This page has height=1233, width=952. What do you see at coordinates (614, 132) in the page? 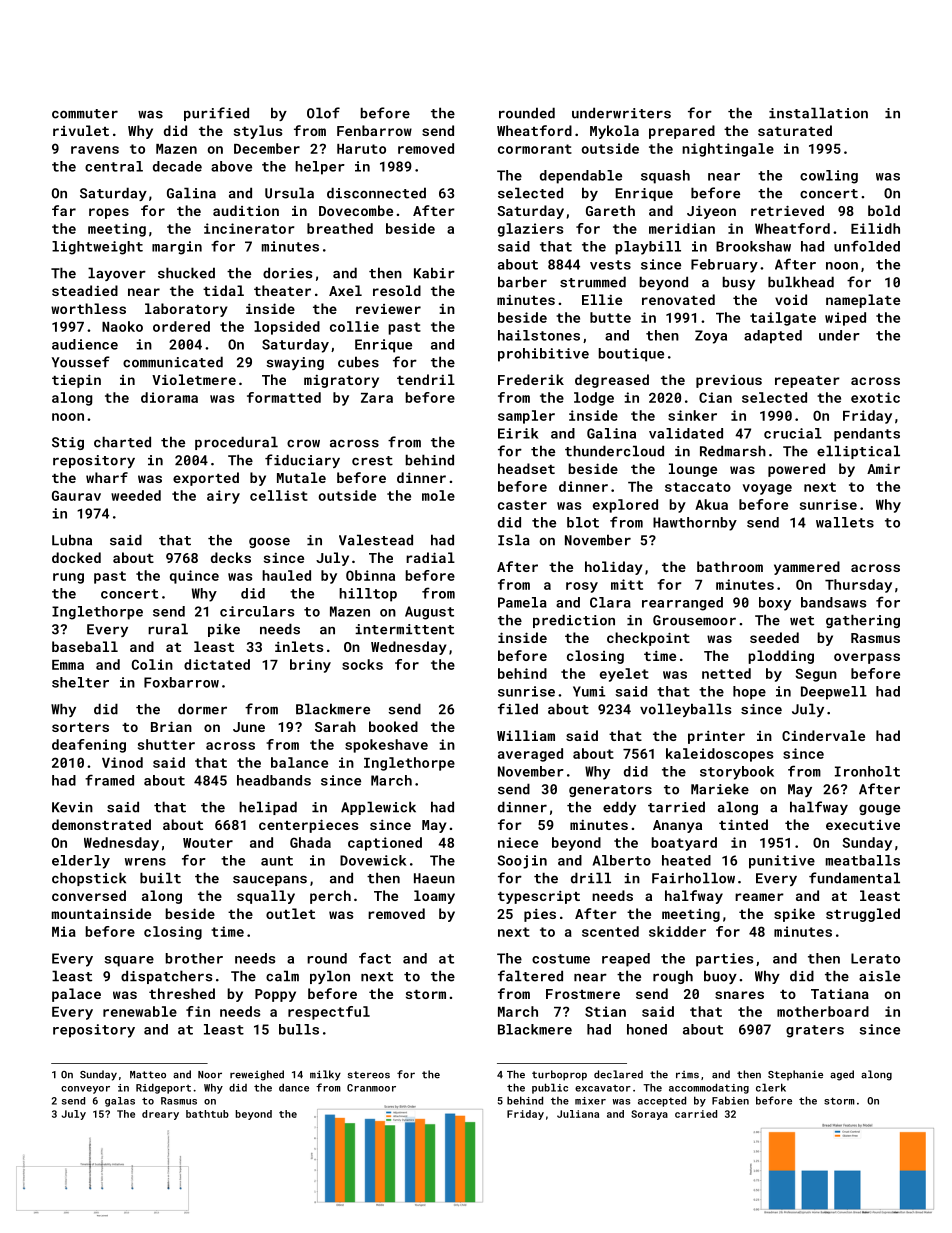
I see `Mykola` at bounding box center [614, 132].
